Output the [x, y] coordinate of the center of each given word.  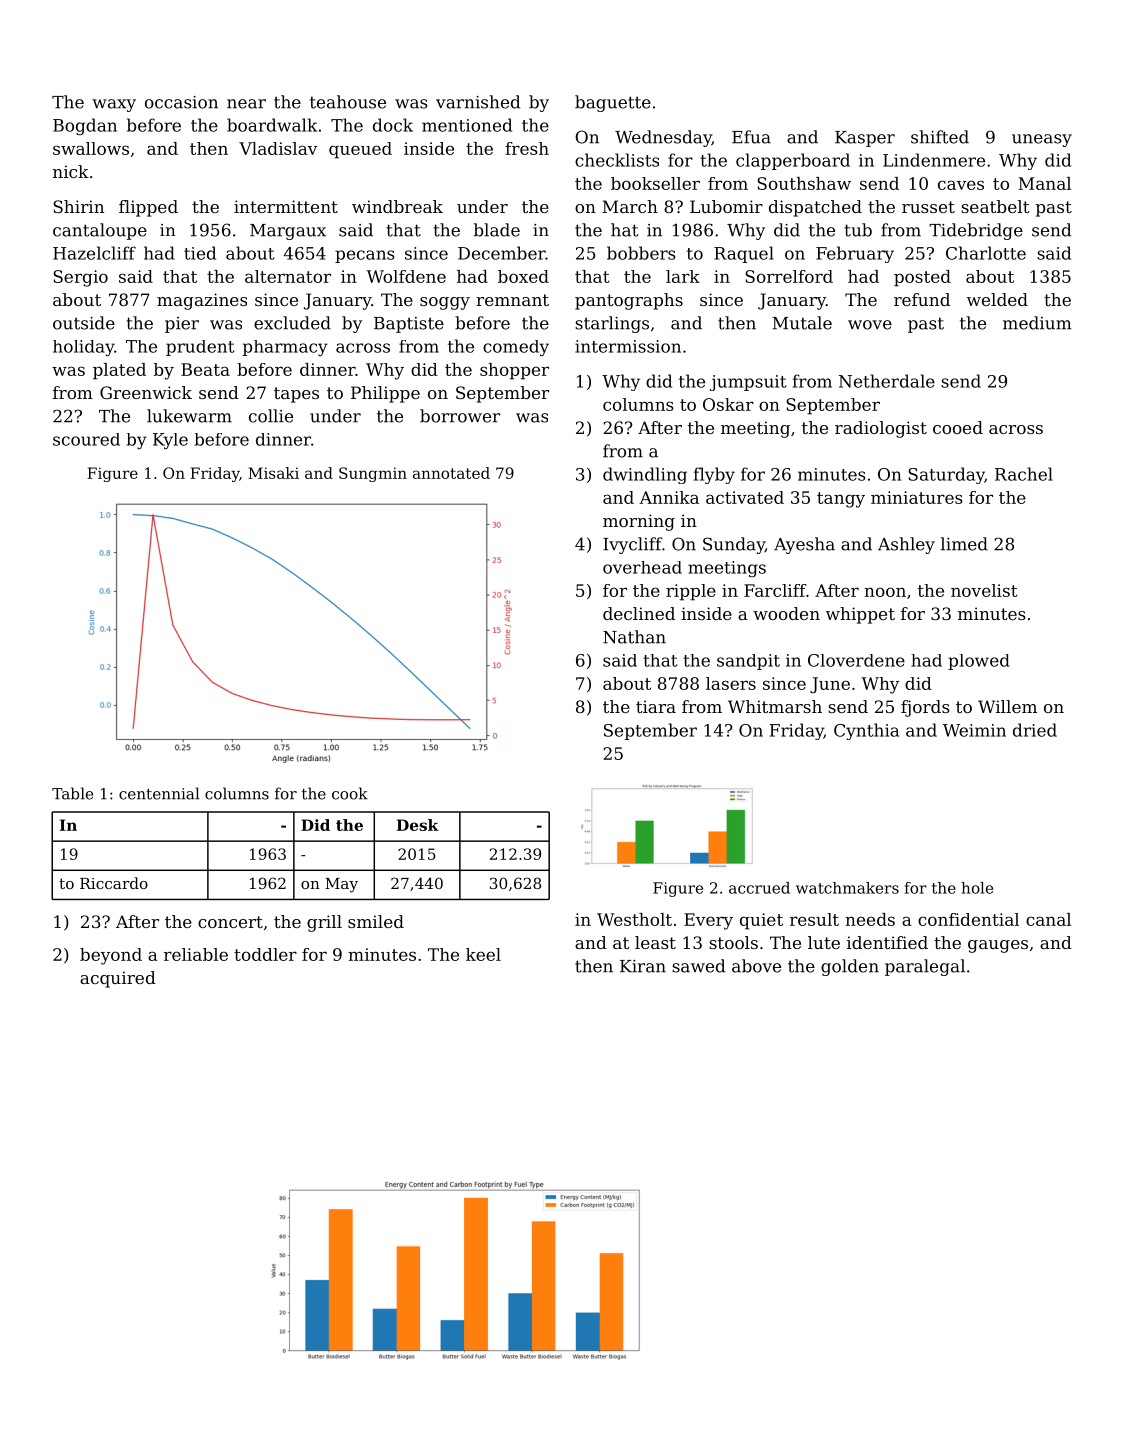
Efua [751, 137]
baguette [613, 103]
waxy [114, 105]
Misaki [273, 473]
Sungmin [373, 474]
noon [885, 592]
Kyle [170, 441]
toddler [265, 954]
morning [639, 522]
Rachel [1024, 474]
